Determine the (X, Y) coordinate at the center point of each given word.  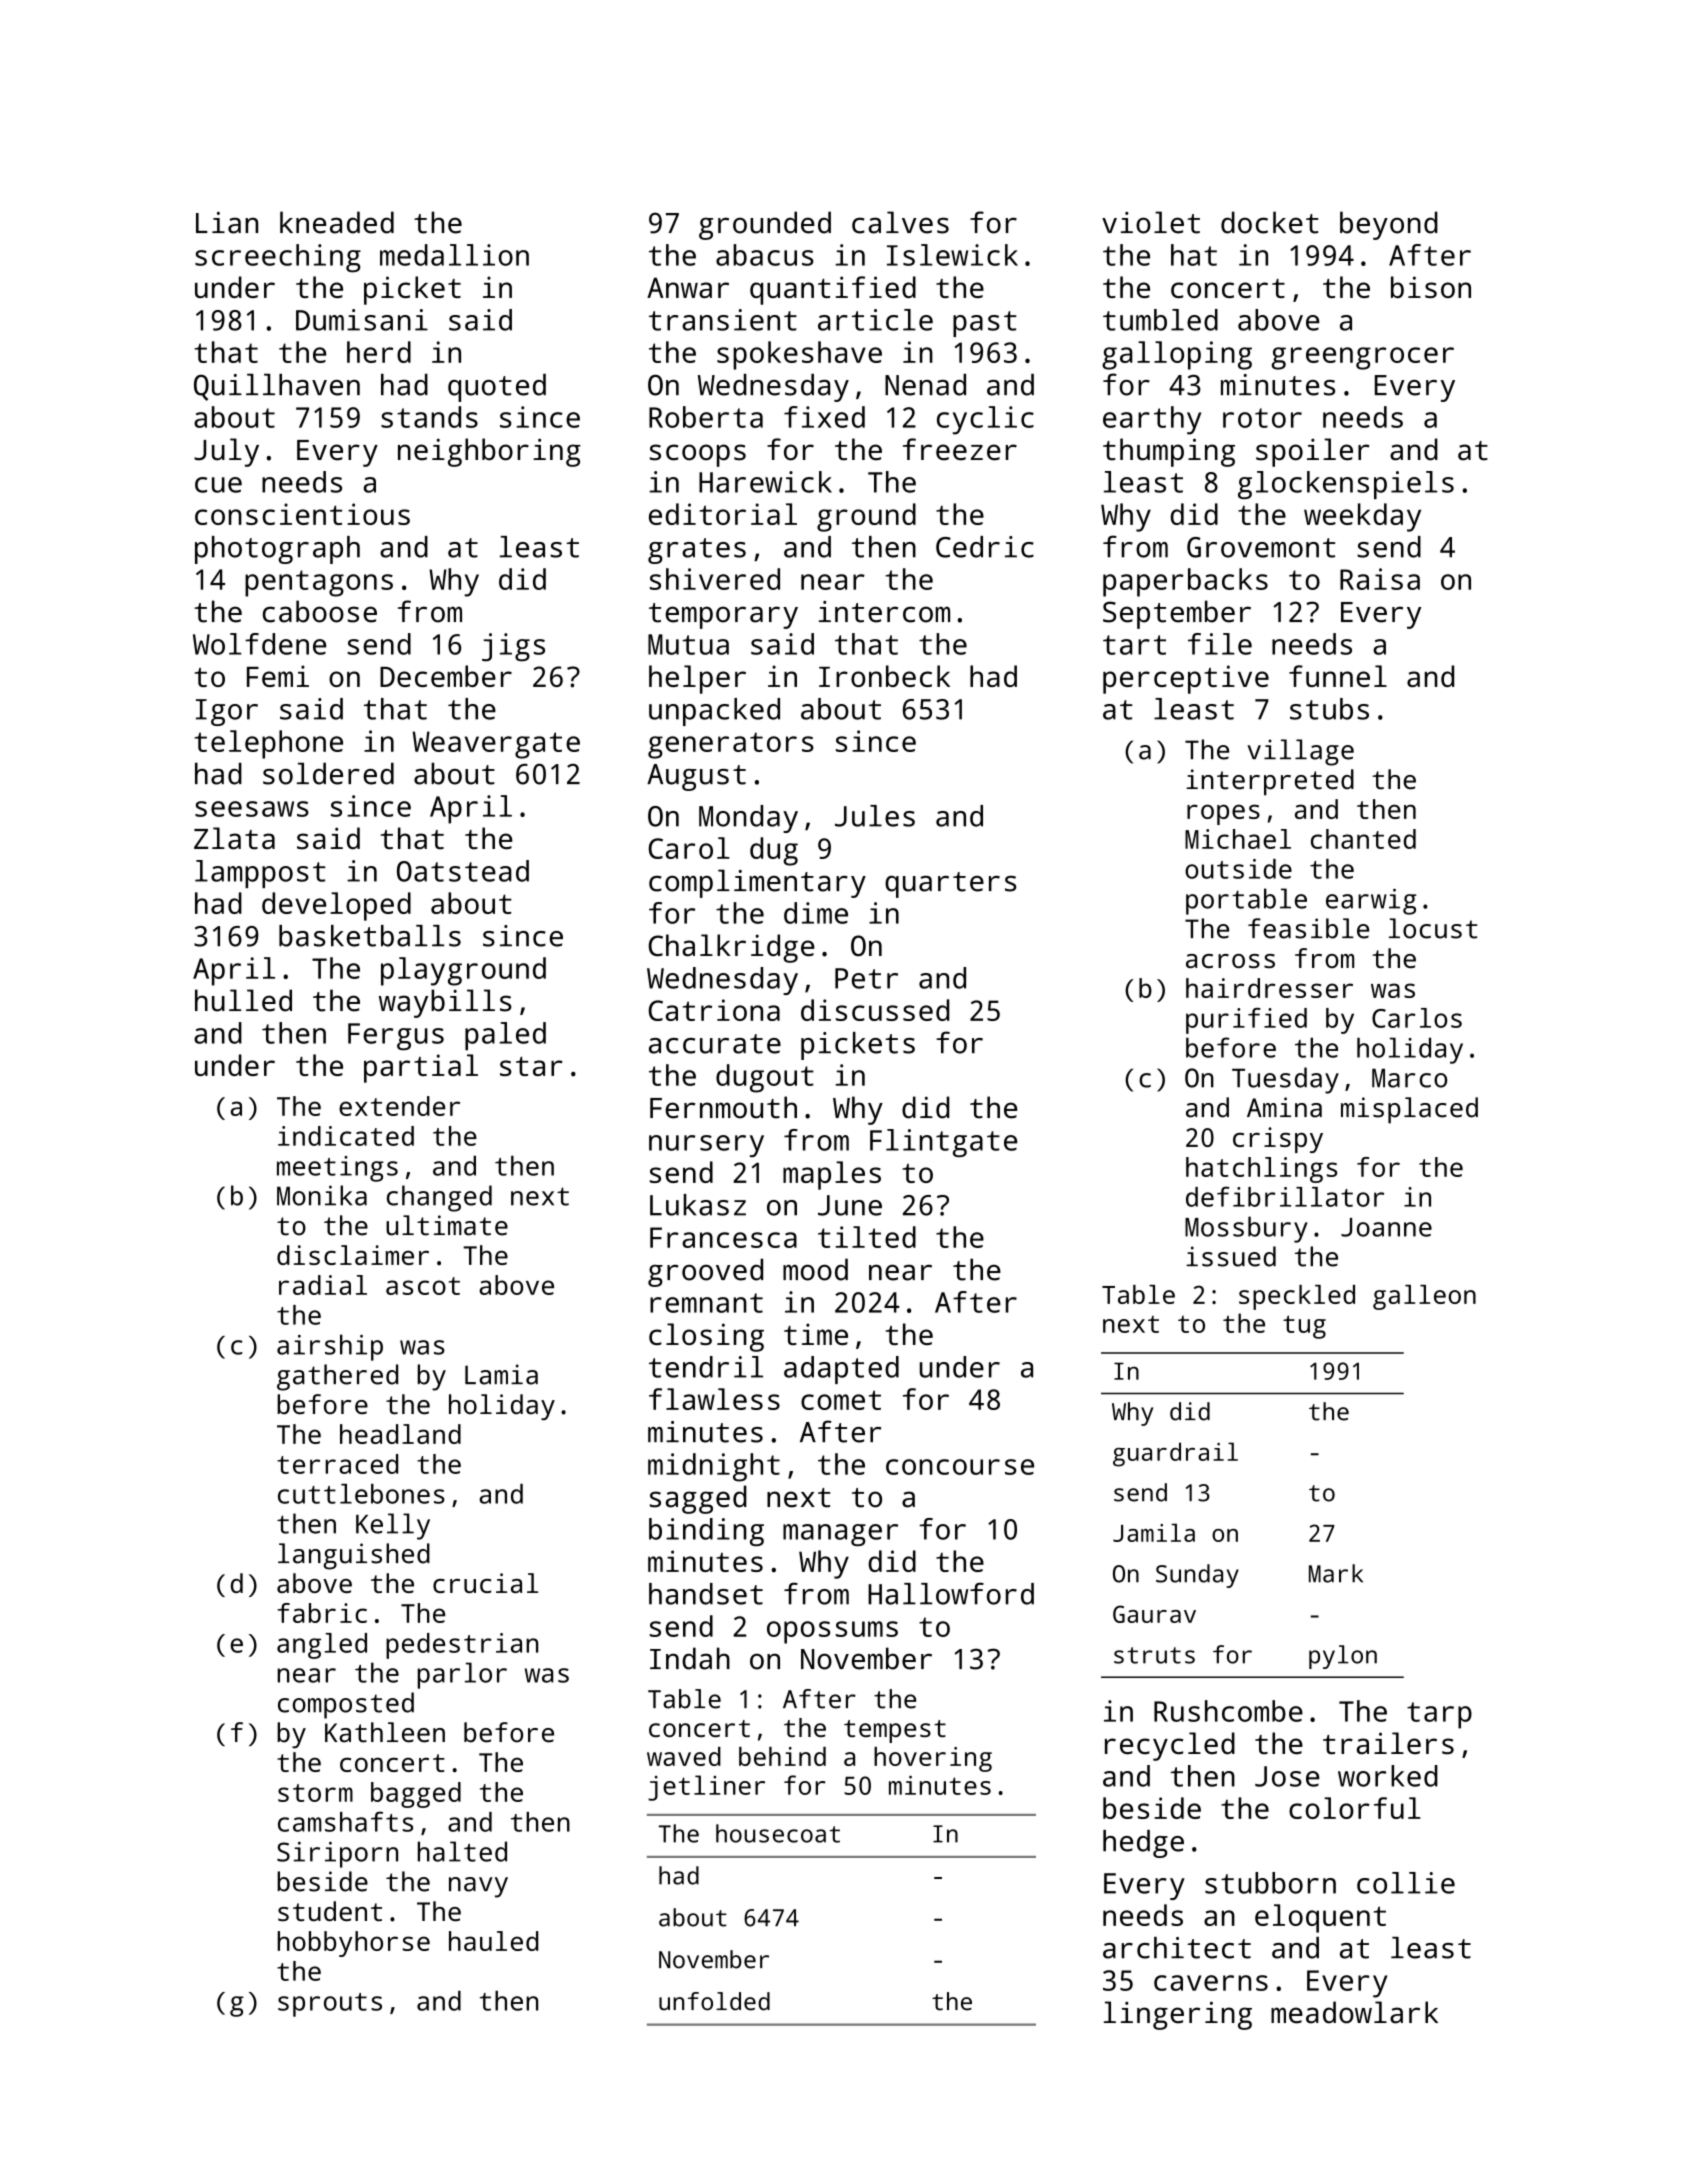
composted (346, 1705)
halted (462, 1851)
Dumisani (362, 320)
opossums (832, 1632)
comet (841, 1400)
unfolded (714, 2001)
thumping (1169, 452)
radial (323, 1285)
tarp (1439, 1715)
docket (1270, 222)
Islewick (952, 255)
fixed (824, 417)
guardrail (1175, 1454)
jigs (513, 647)
